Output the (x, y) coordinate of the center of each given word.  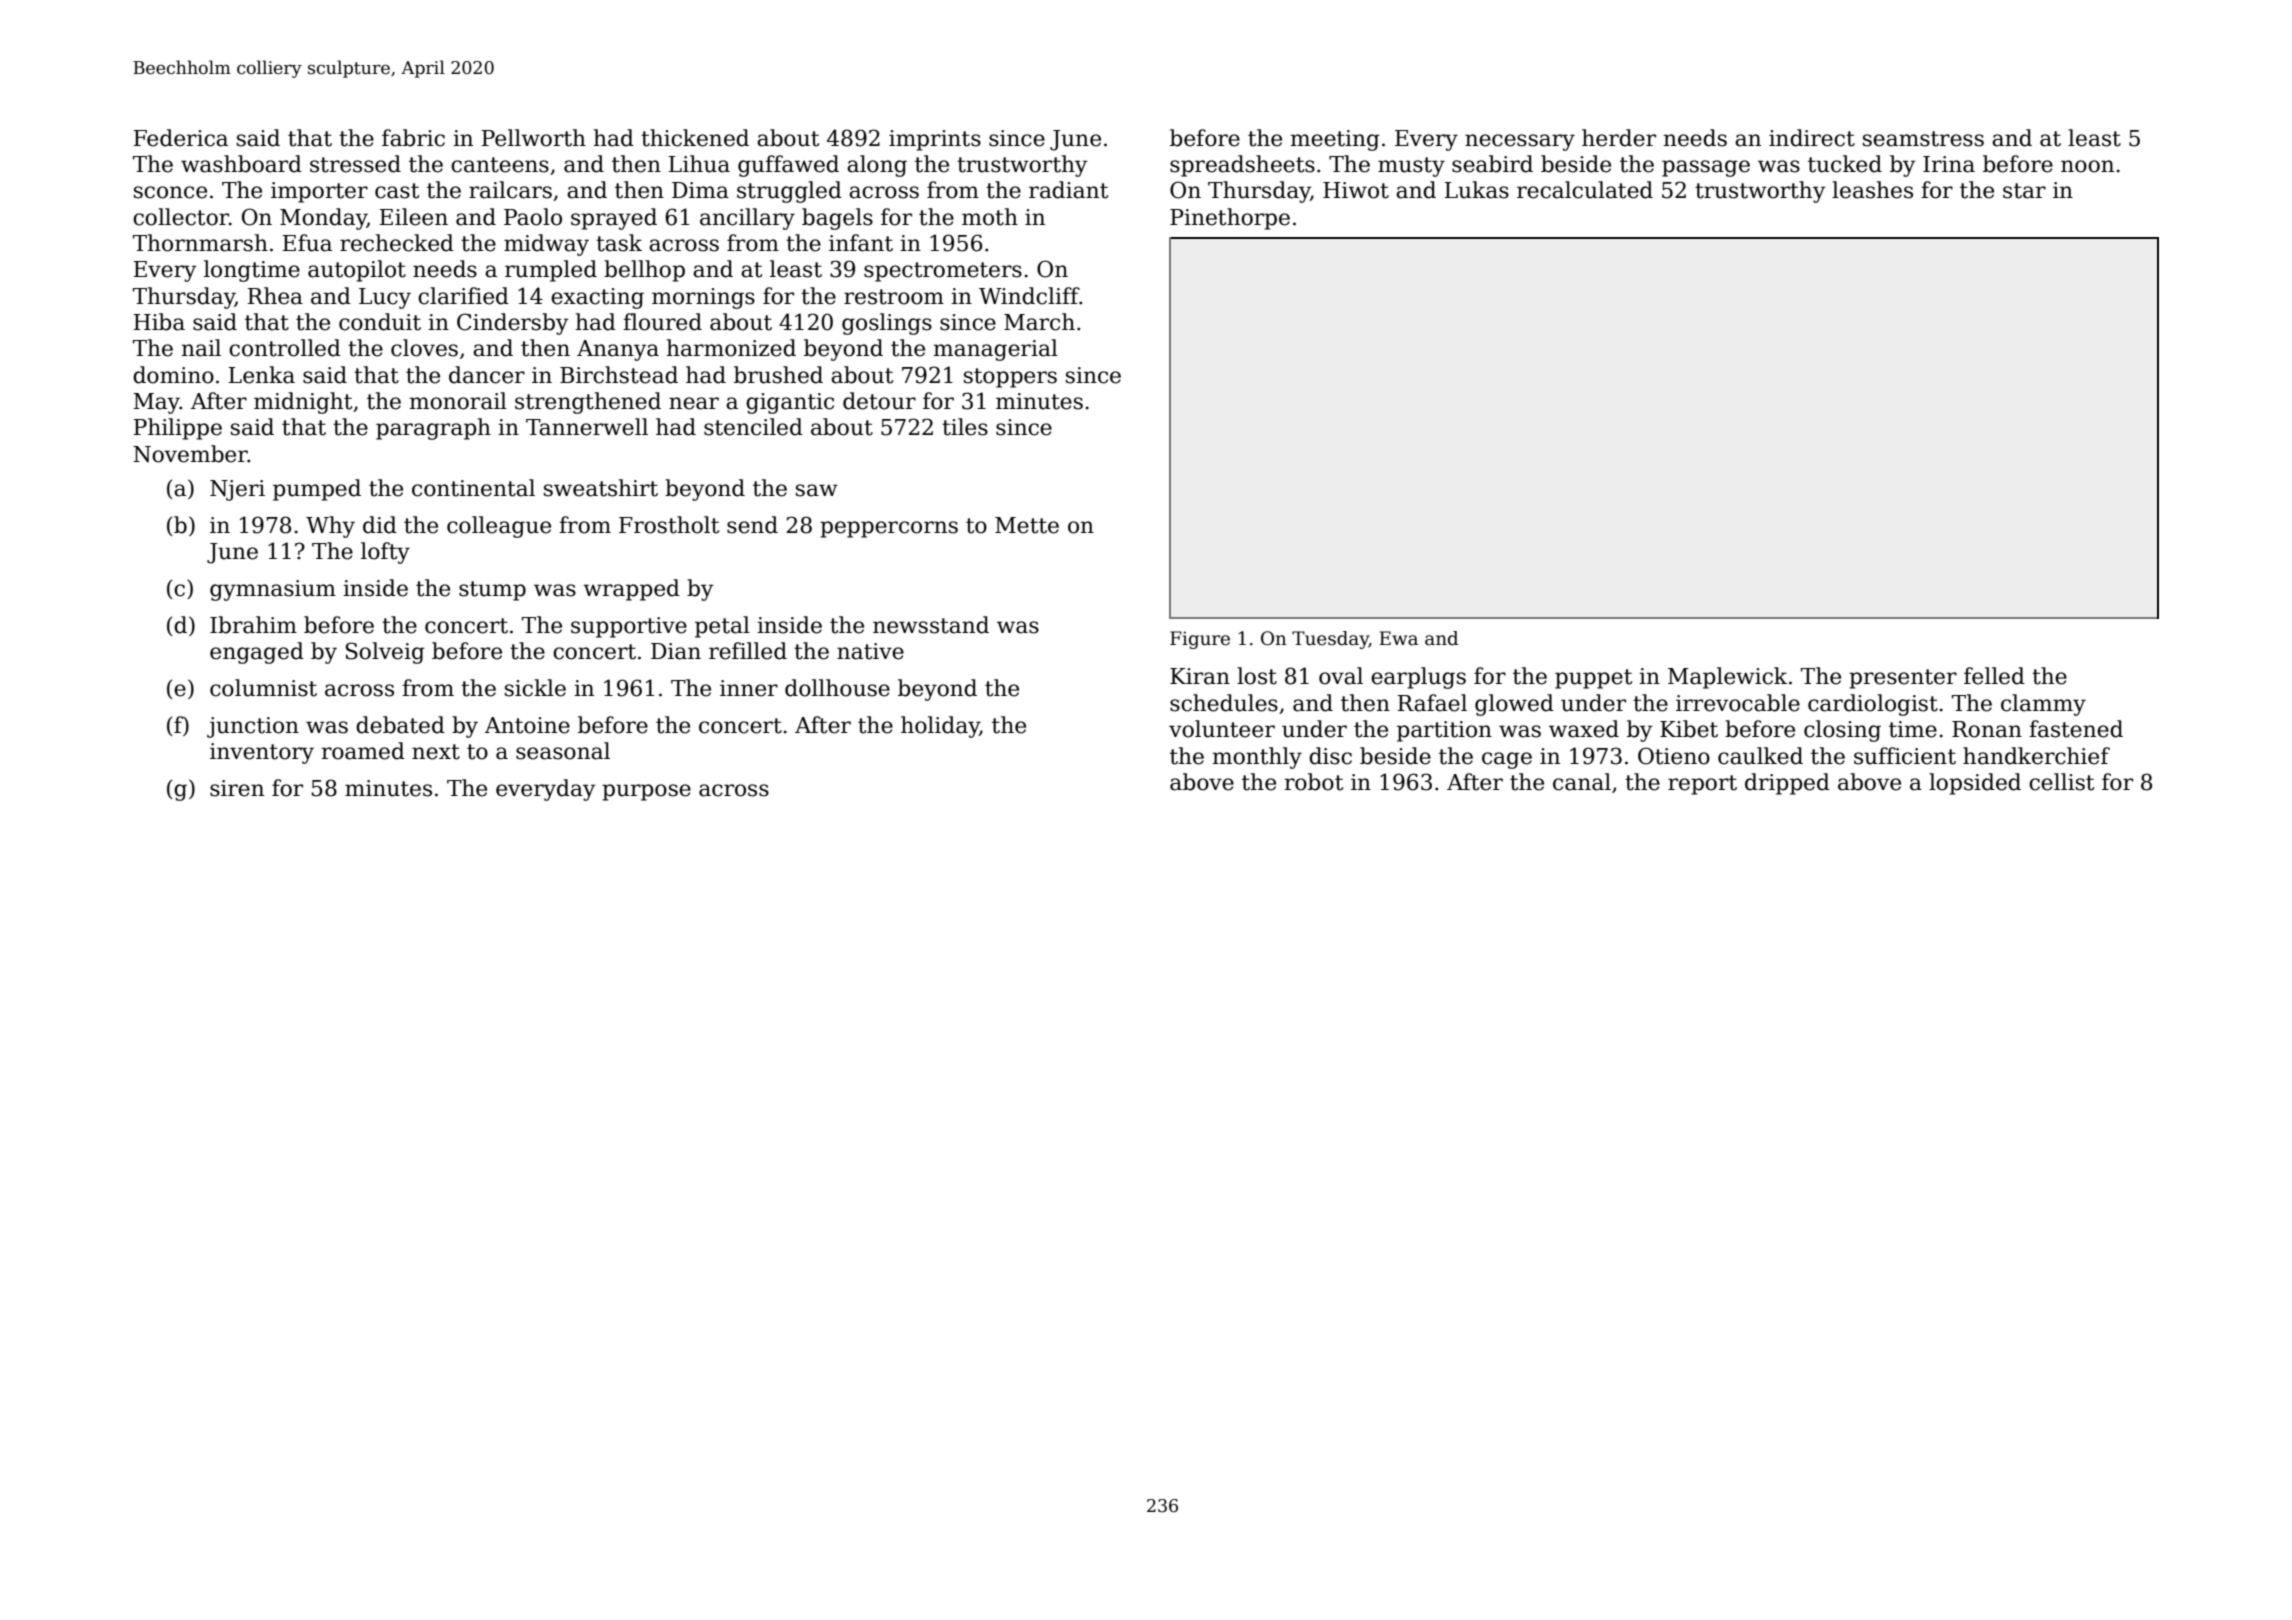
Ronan (1987, 729)
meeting (1335, 140)
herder (1619, 138)
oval (1341, 676)
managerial (996, 350)
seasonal (563, 751)
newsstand (931, 625)
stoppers (1010, 378)
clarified (463, 296)
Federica (181, 138)
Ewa (1398, 638)
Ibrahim (253, 625)
